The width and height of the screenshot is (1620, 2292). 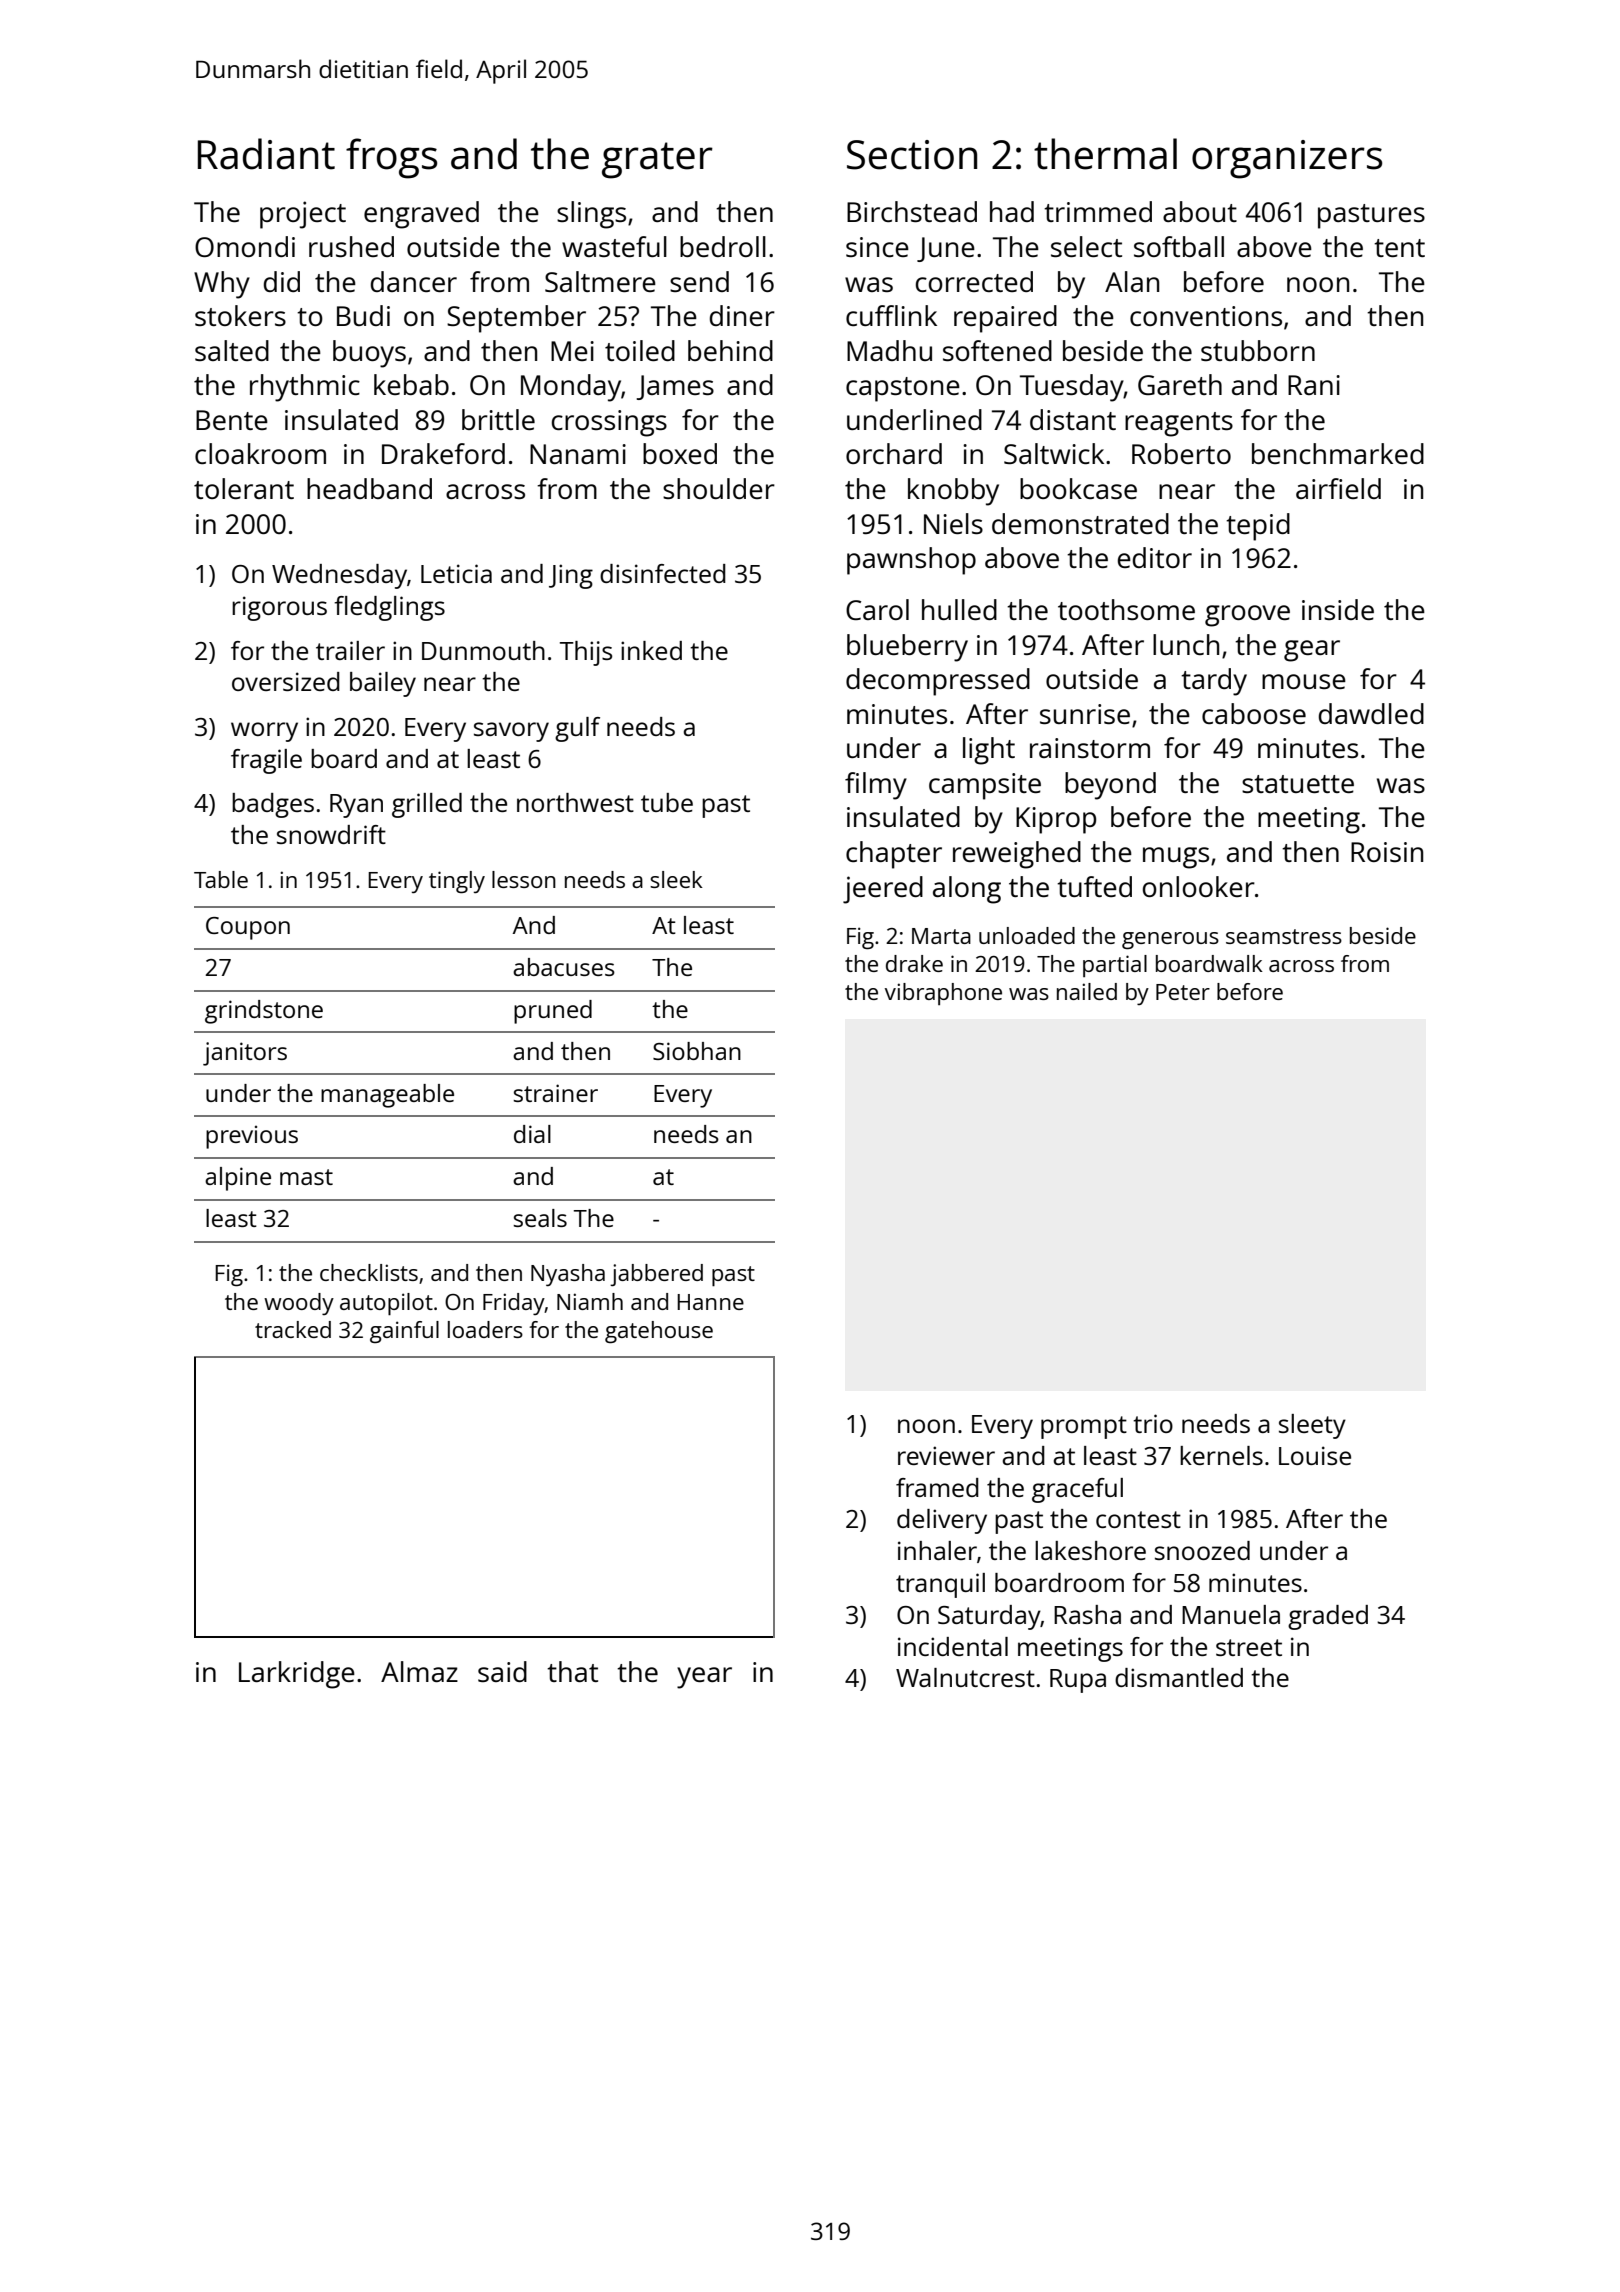 I want to click on trio, so click(x=1153, y=1423).
